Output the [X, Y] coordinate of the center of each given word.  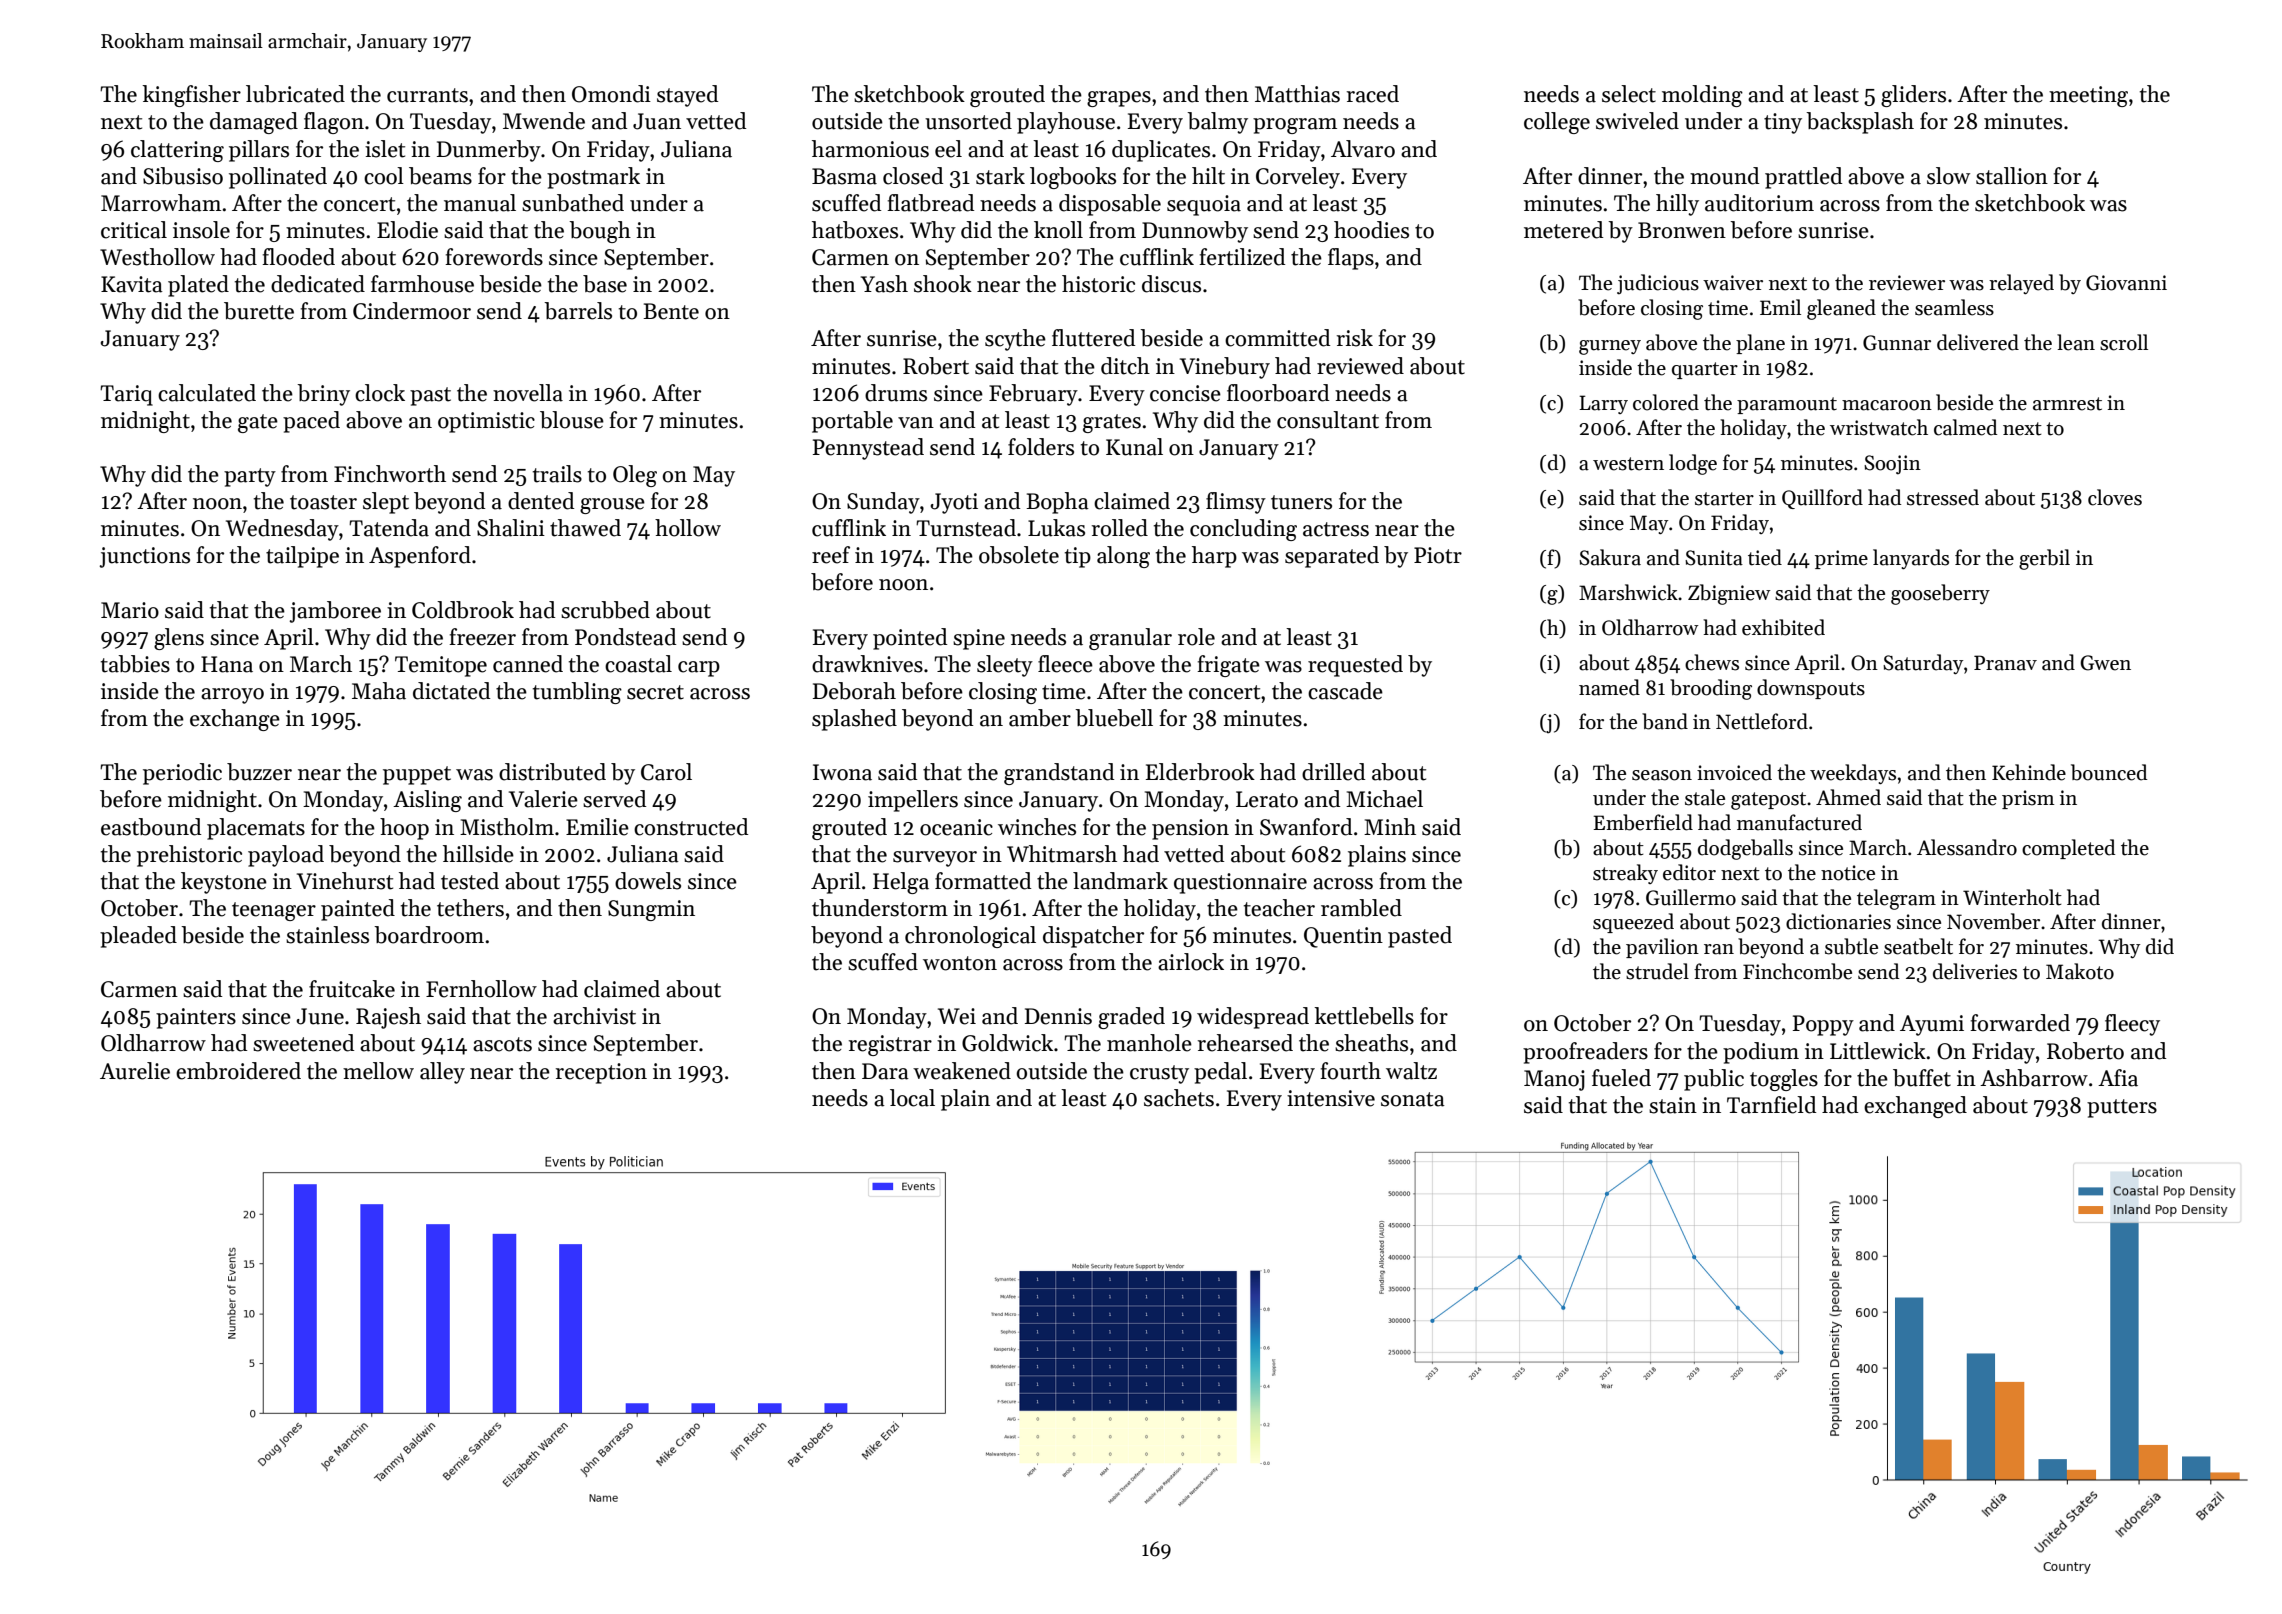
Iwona [842, 772]
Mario [130, 610]
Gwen [2105, 663]
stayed [687, 96]
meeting [2088, 96]
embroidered [238, 1071]
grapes [1119, 99]
